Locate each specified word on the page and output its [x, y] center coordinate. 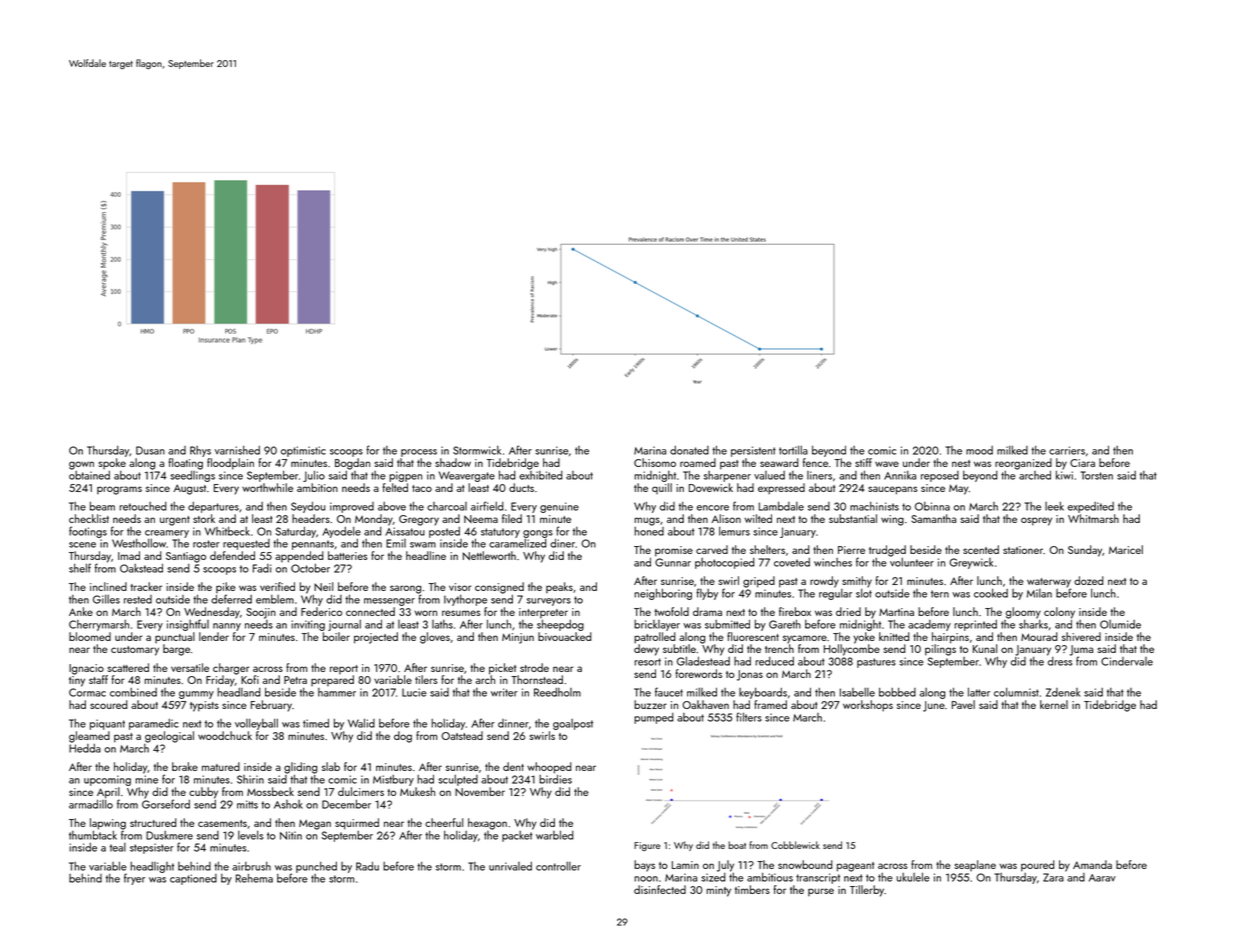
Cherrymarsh [99, 625]
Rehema [254, 878]
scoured [109, 704]
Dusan [150, 450]
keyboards [763, 693]
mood [979, 450]
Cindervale [1127, 661]
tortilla [793, 450]
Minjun [518, 638]
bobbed [897, 692]
